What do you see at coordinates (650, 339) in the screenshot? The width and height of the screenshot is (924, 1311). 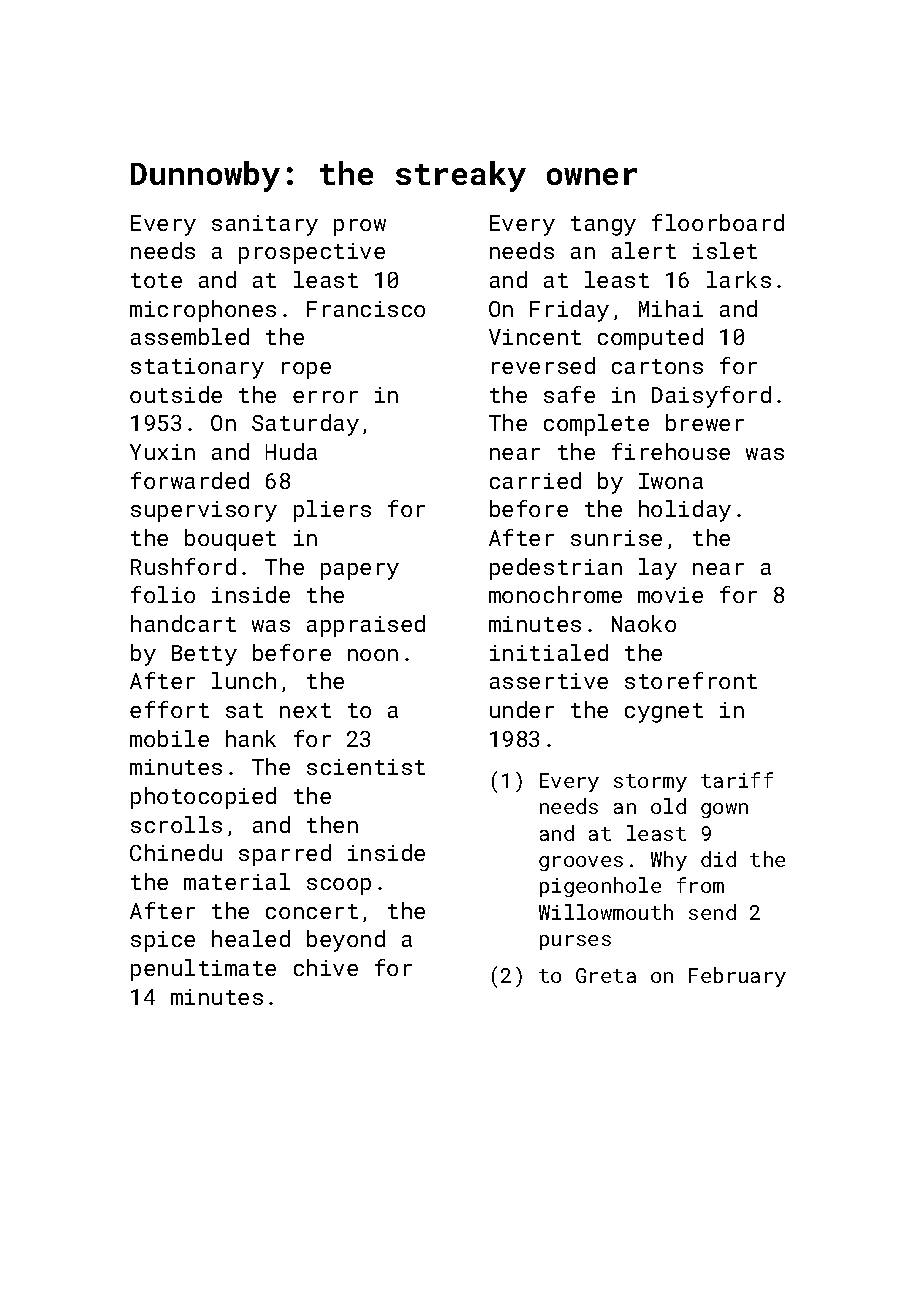 I see `computed` at bounding box center [650, 339].
